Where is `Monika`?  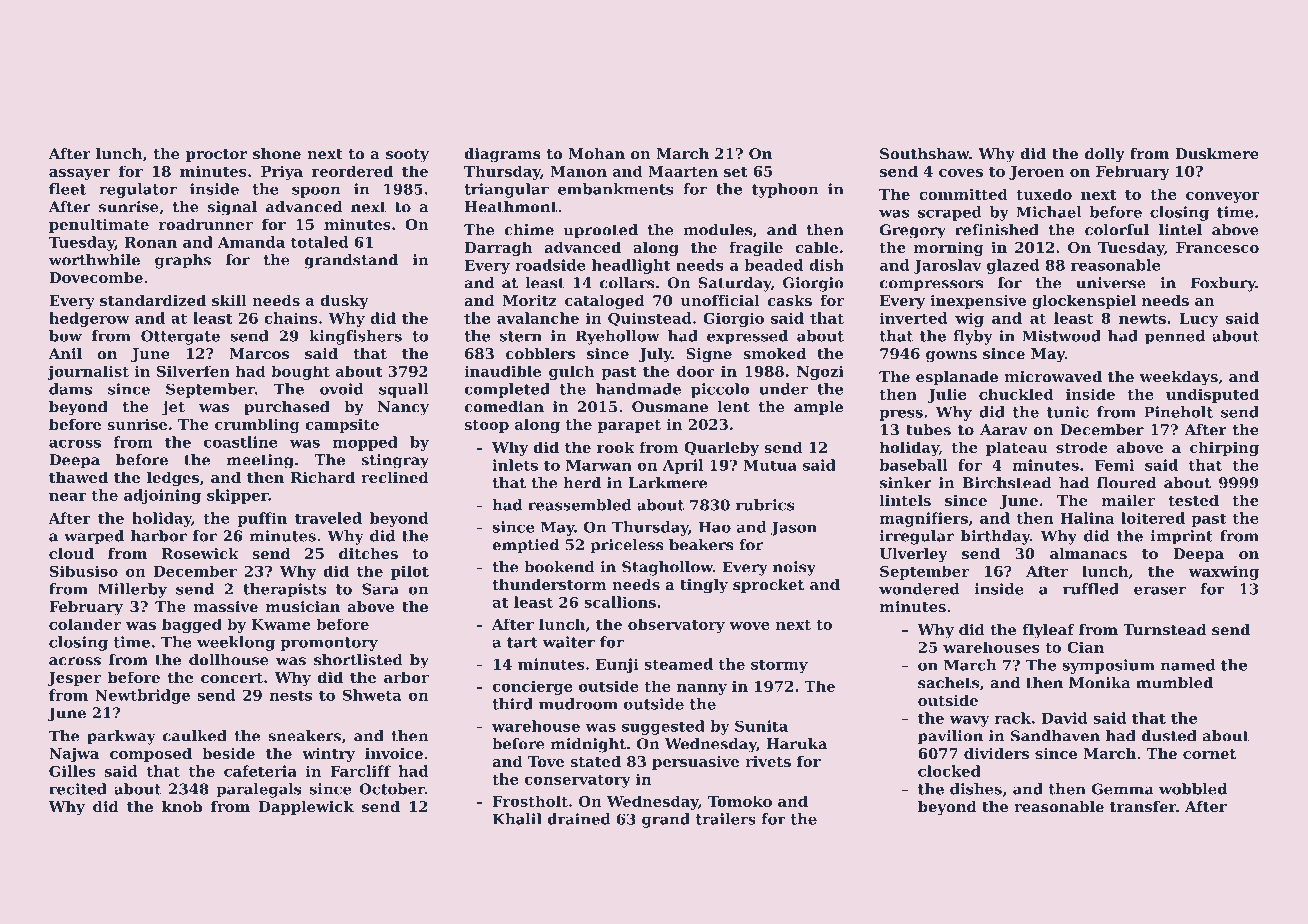 Monika is located at coordinates (1100, 683).
